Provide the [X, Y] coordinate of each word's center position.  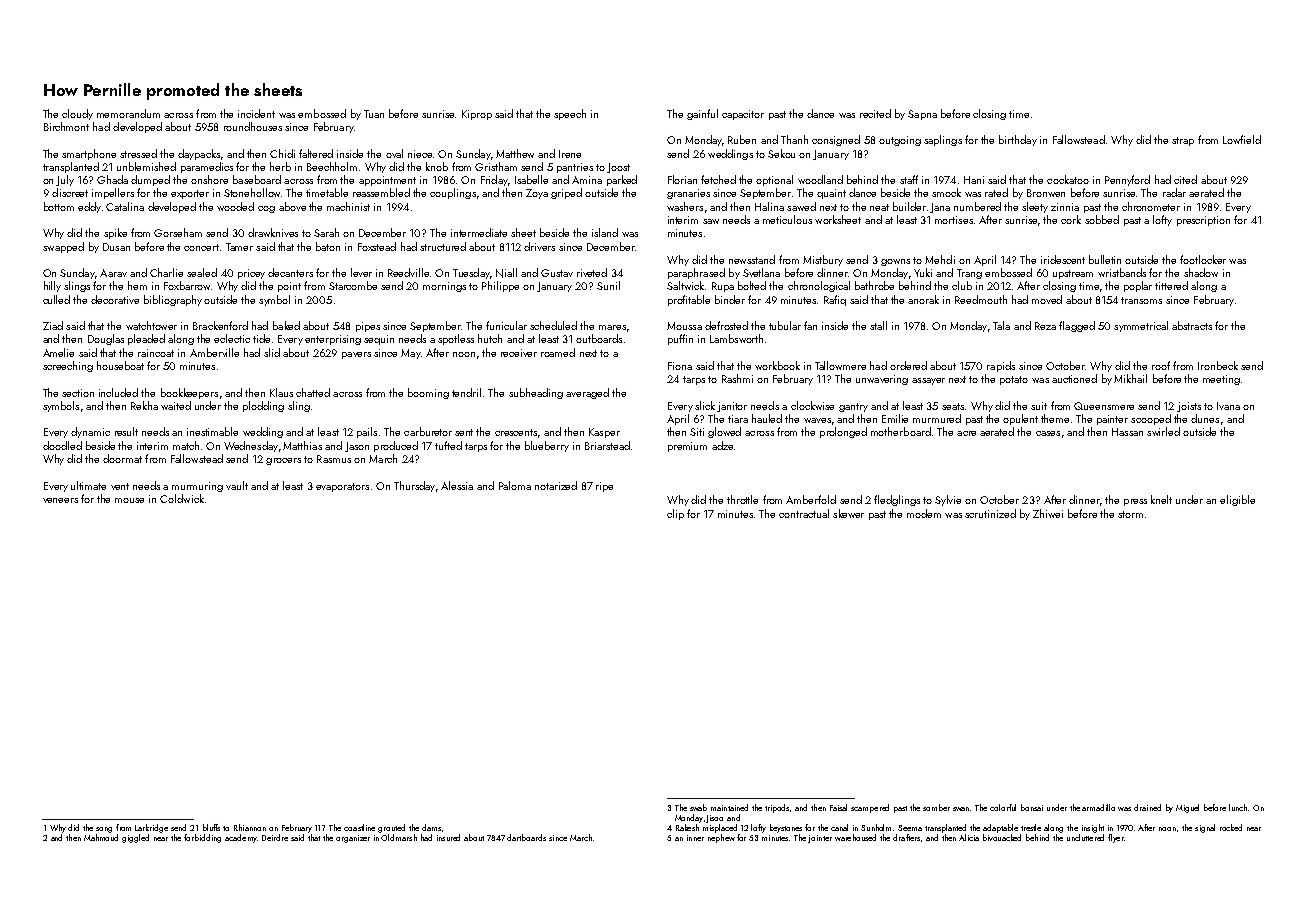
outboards [599, 338]
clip [675, 514]
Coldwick [182, 498]
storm [1130, 514]
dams [431, 827]
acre [966, 433]
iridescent [1063, 259]
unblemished [146, 166]
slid [272, 352]
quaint [831, 194]
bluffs [211, 827]
